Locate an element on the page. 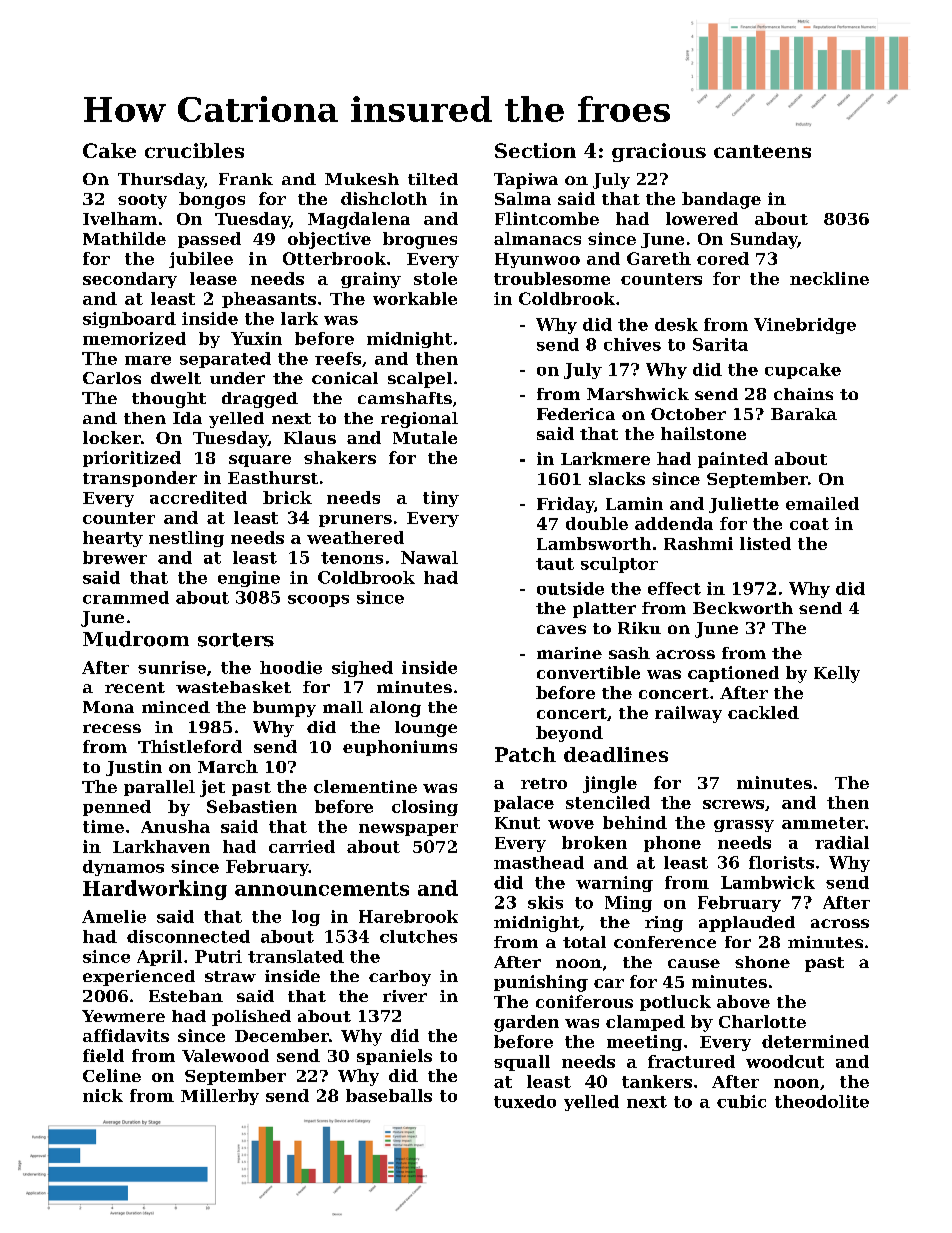 This document has width=952, height=1233. nick is located at coordinates (103, 1095).
